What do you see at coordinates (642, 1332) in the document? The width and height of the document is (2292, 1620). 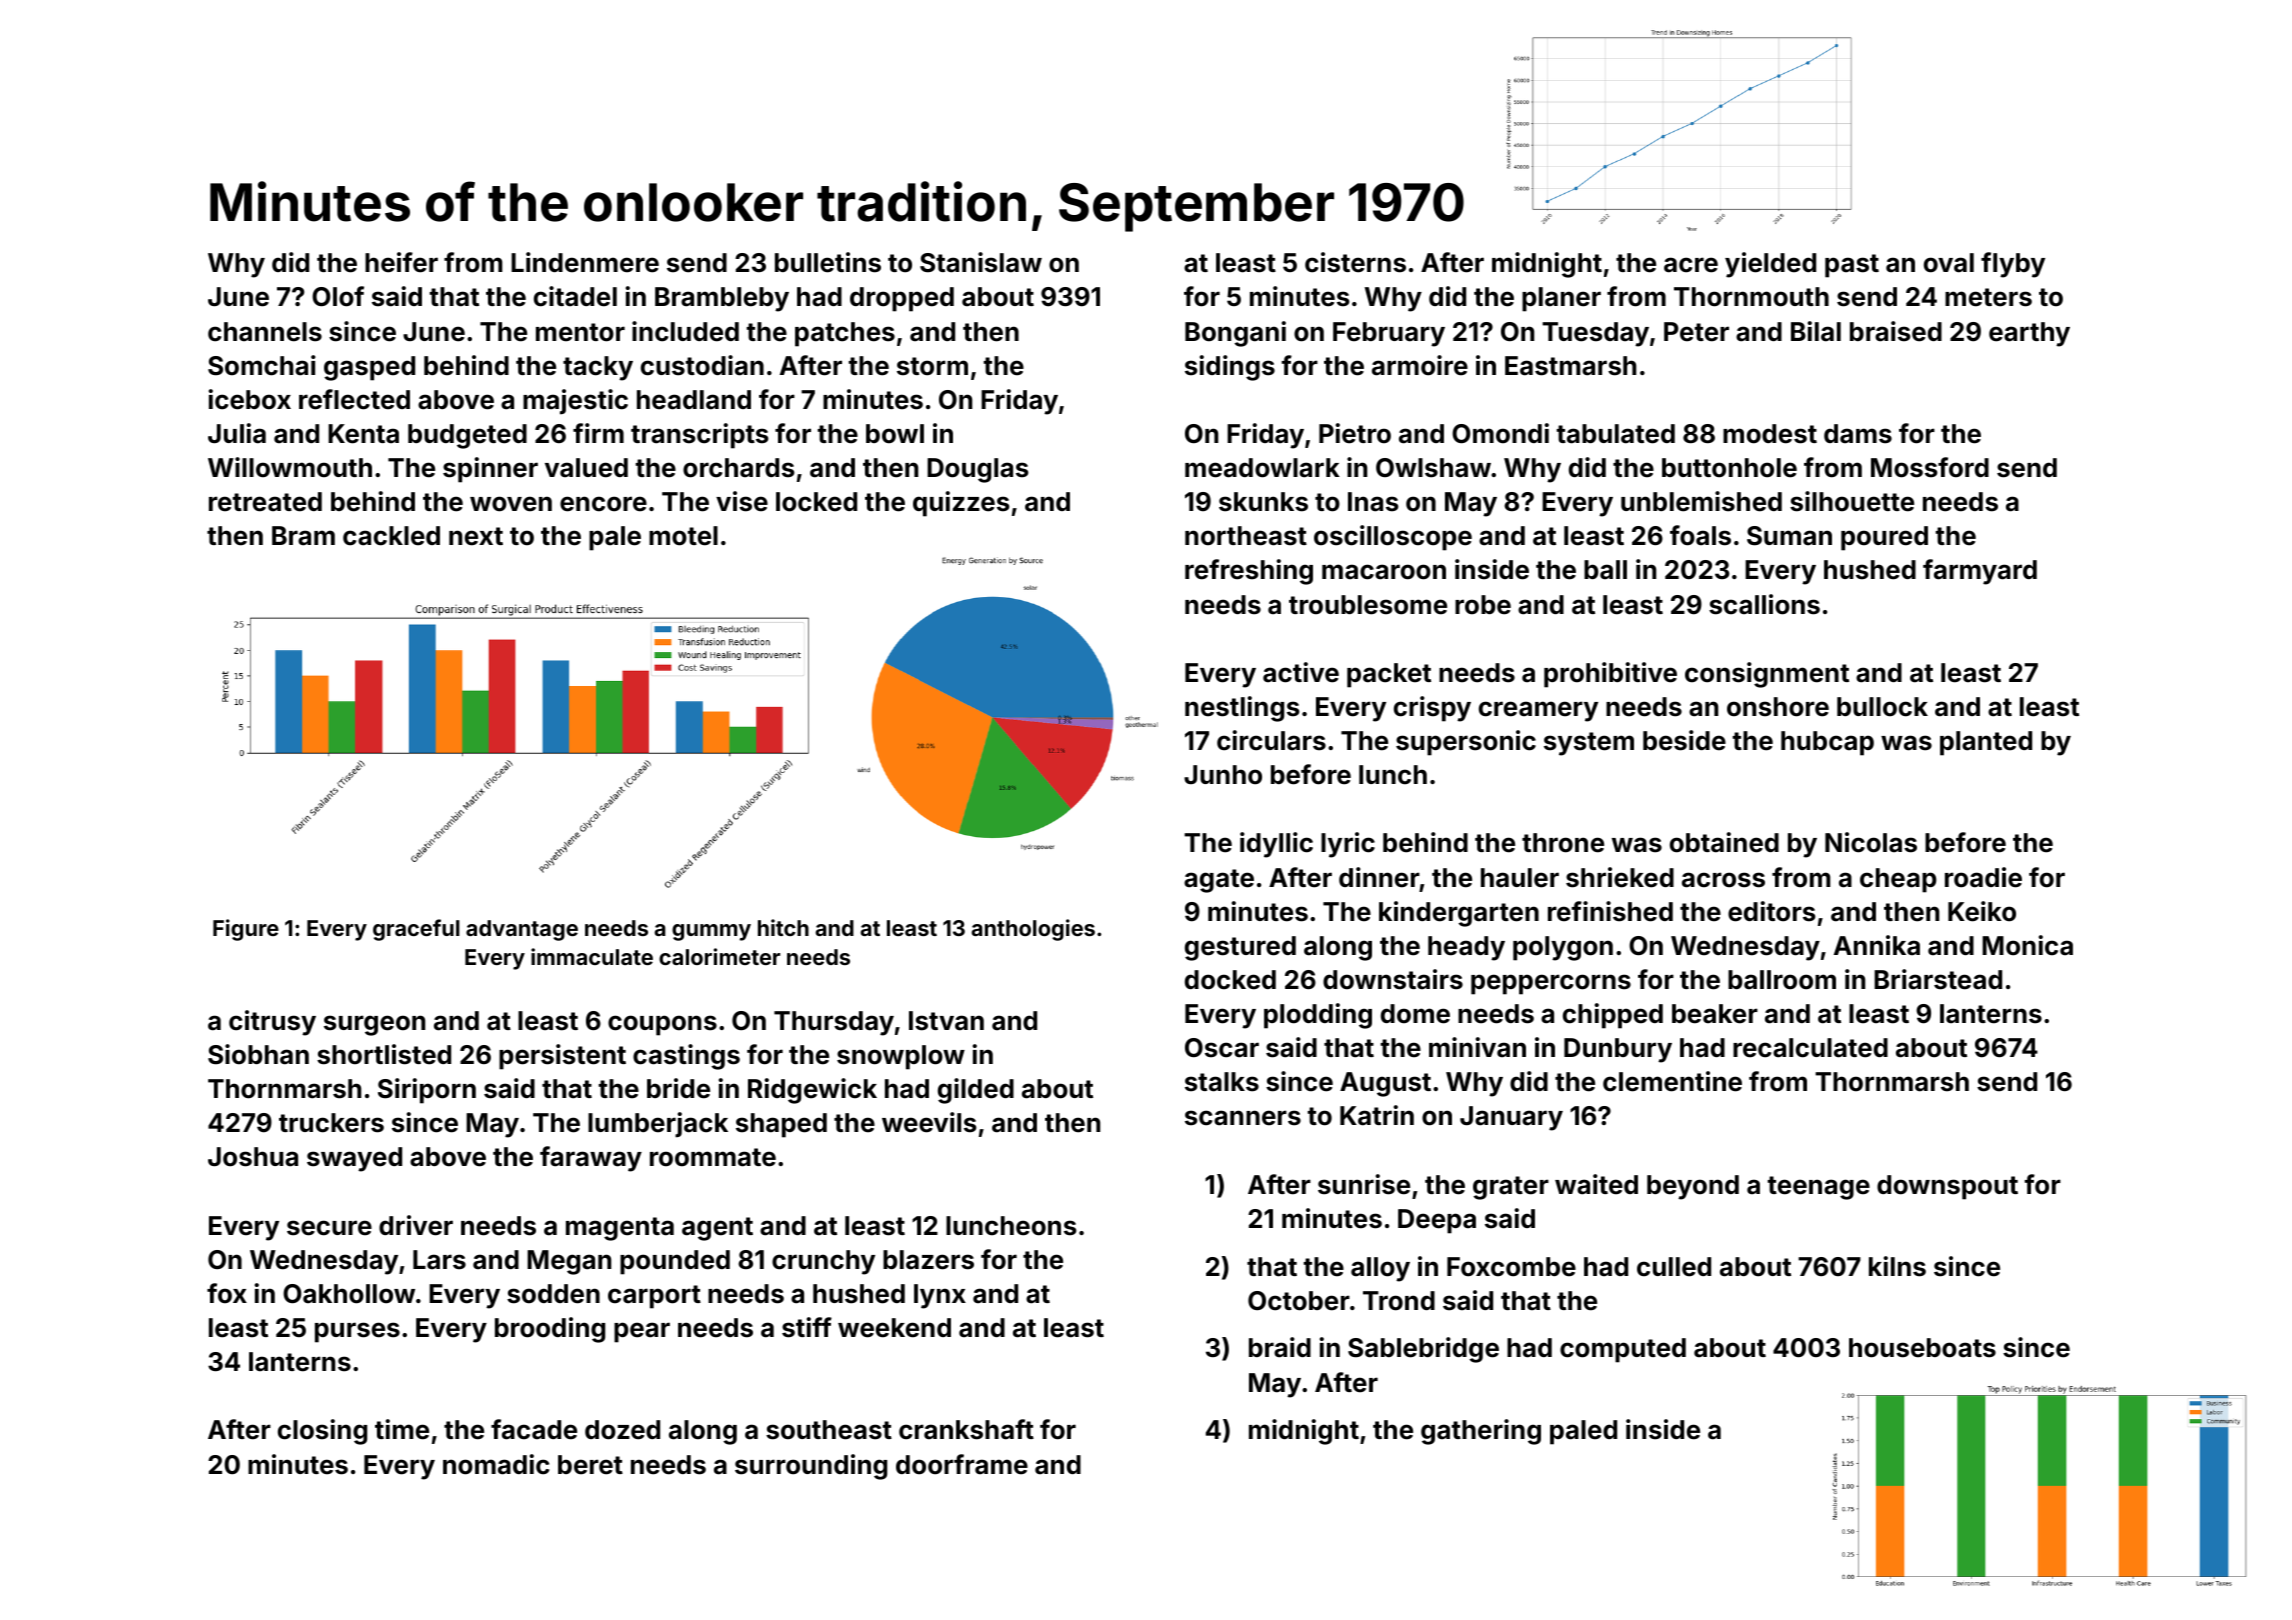 I see `pear` at bounding box center [642, 1332].
